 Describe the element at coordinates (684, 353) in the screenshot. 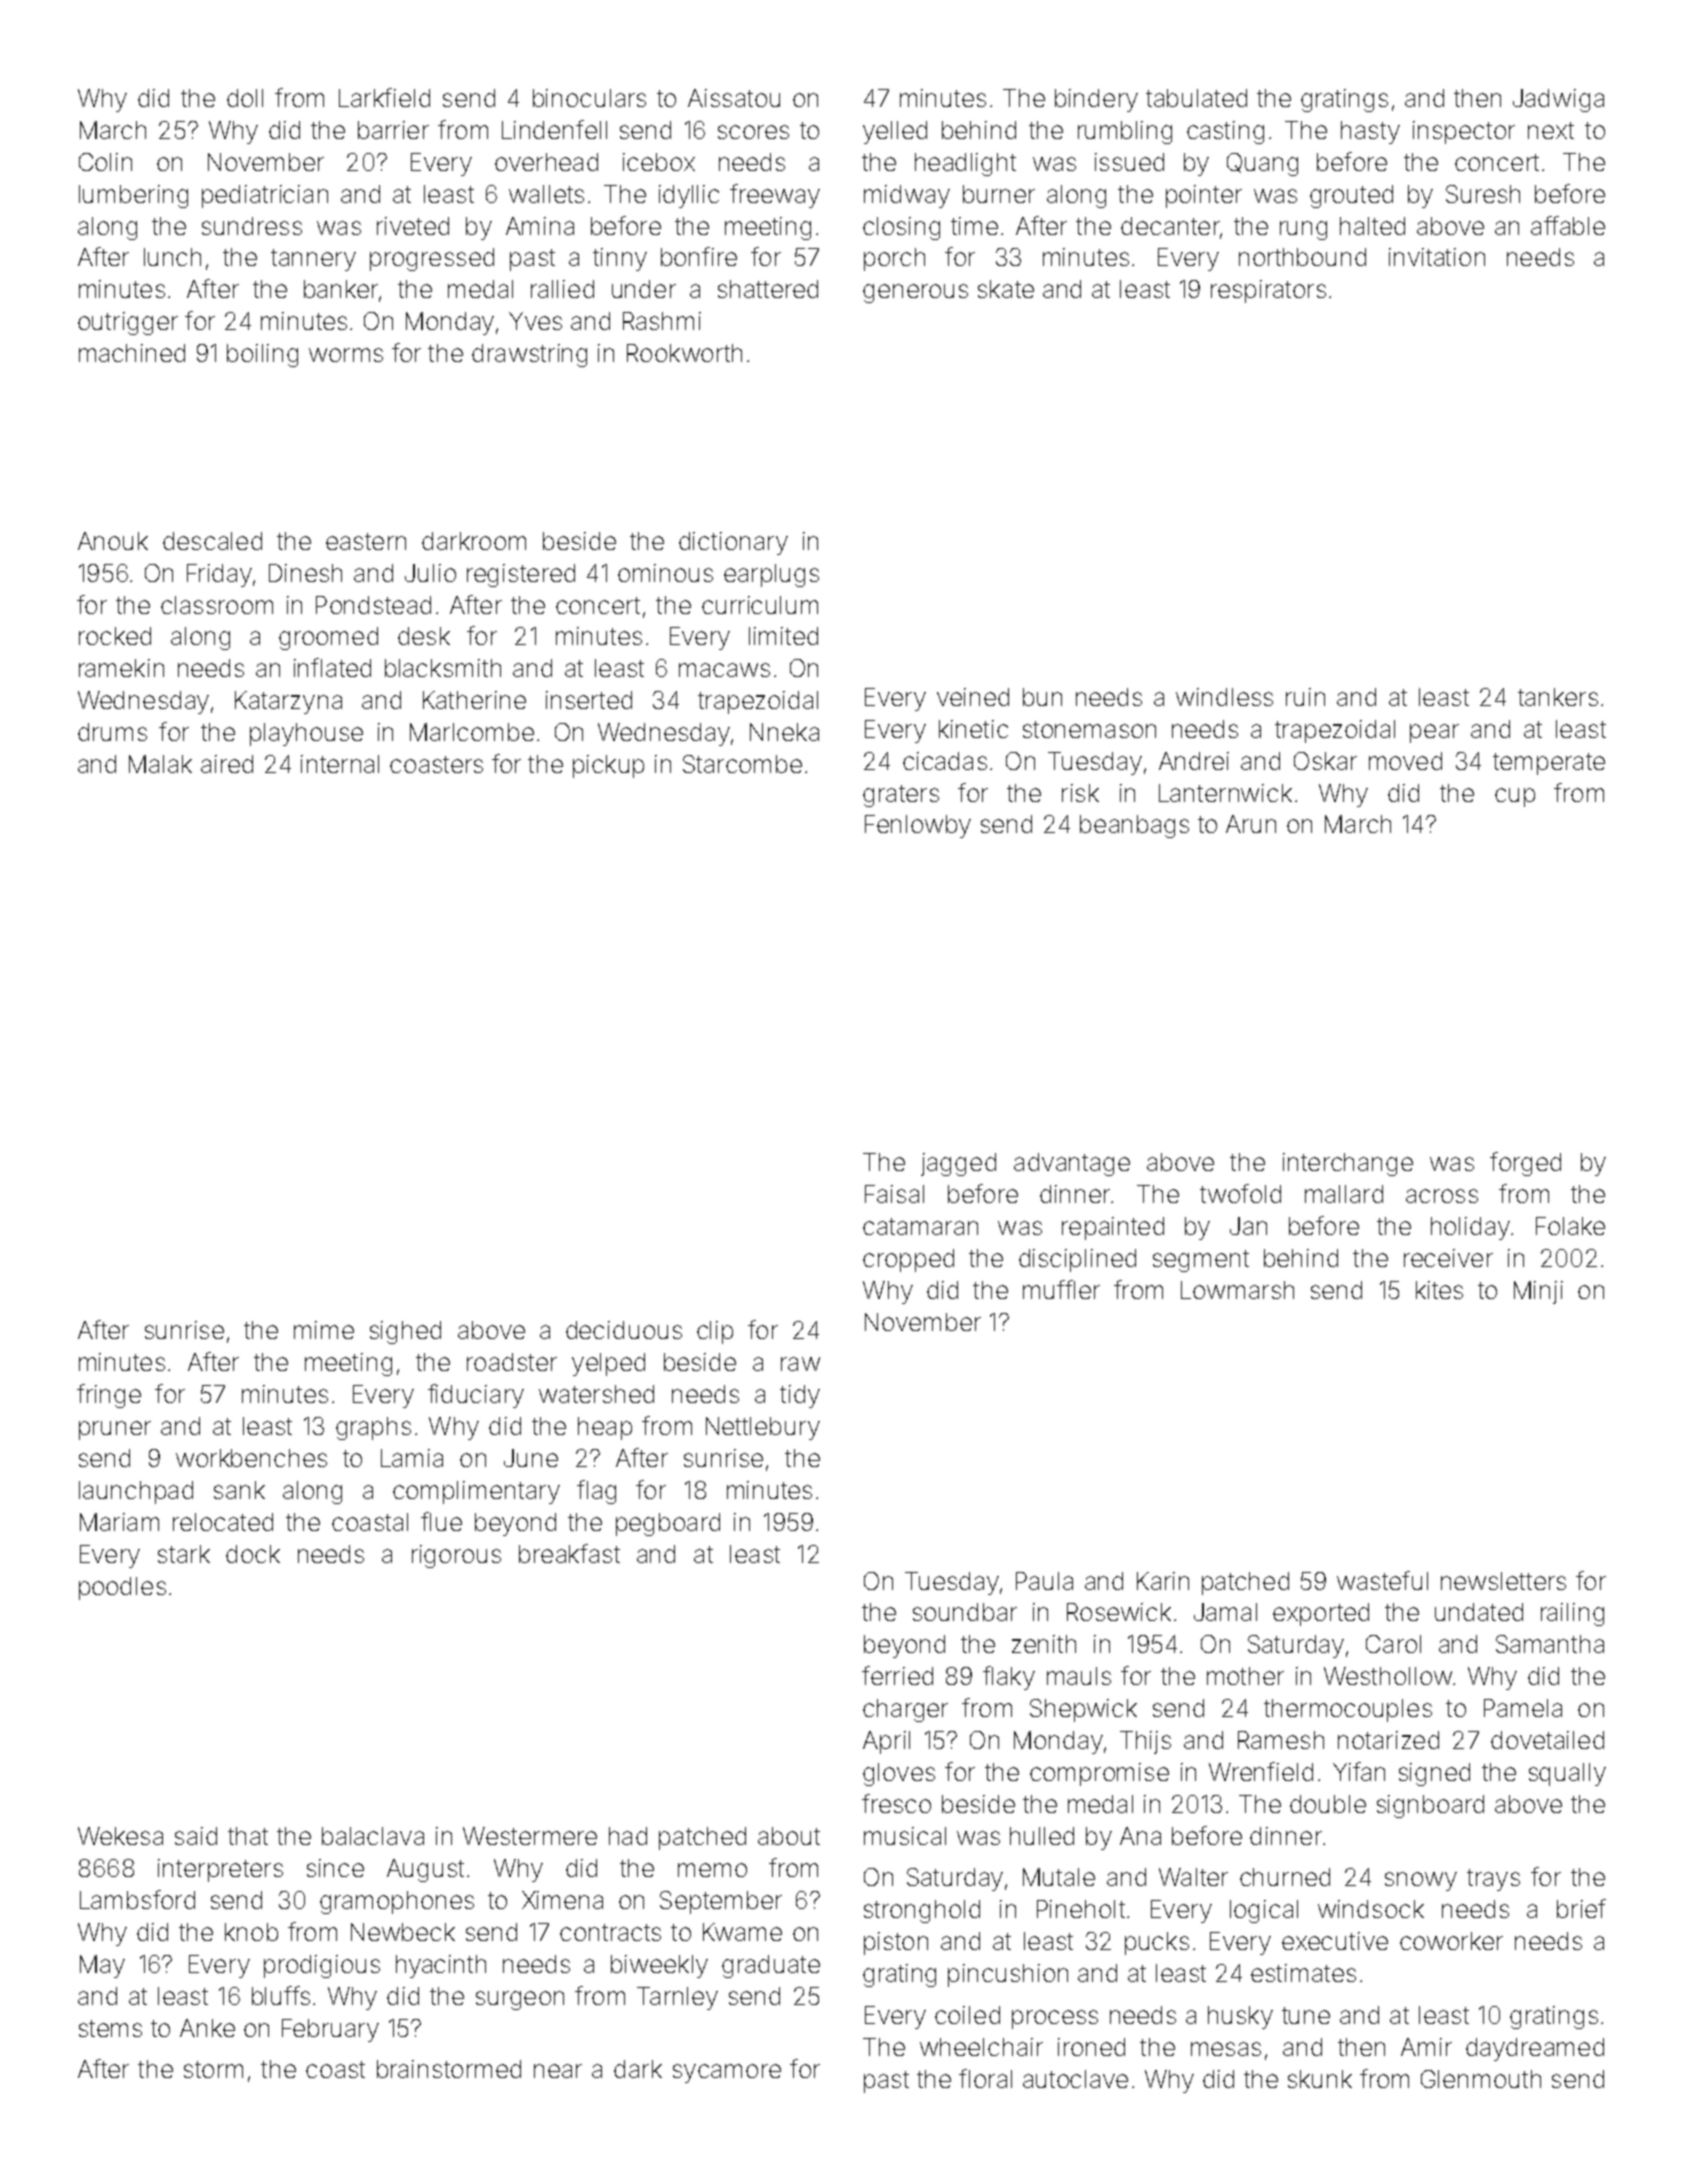

I see `Rookworth` at that location.
